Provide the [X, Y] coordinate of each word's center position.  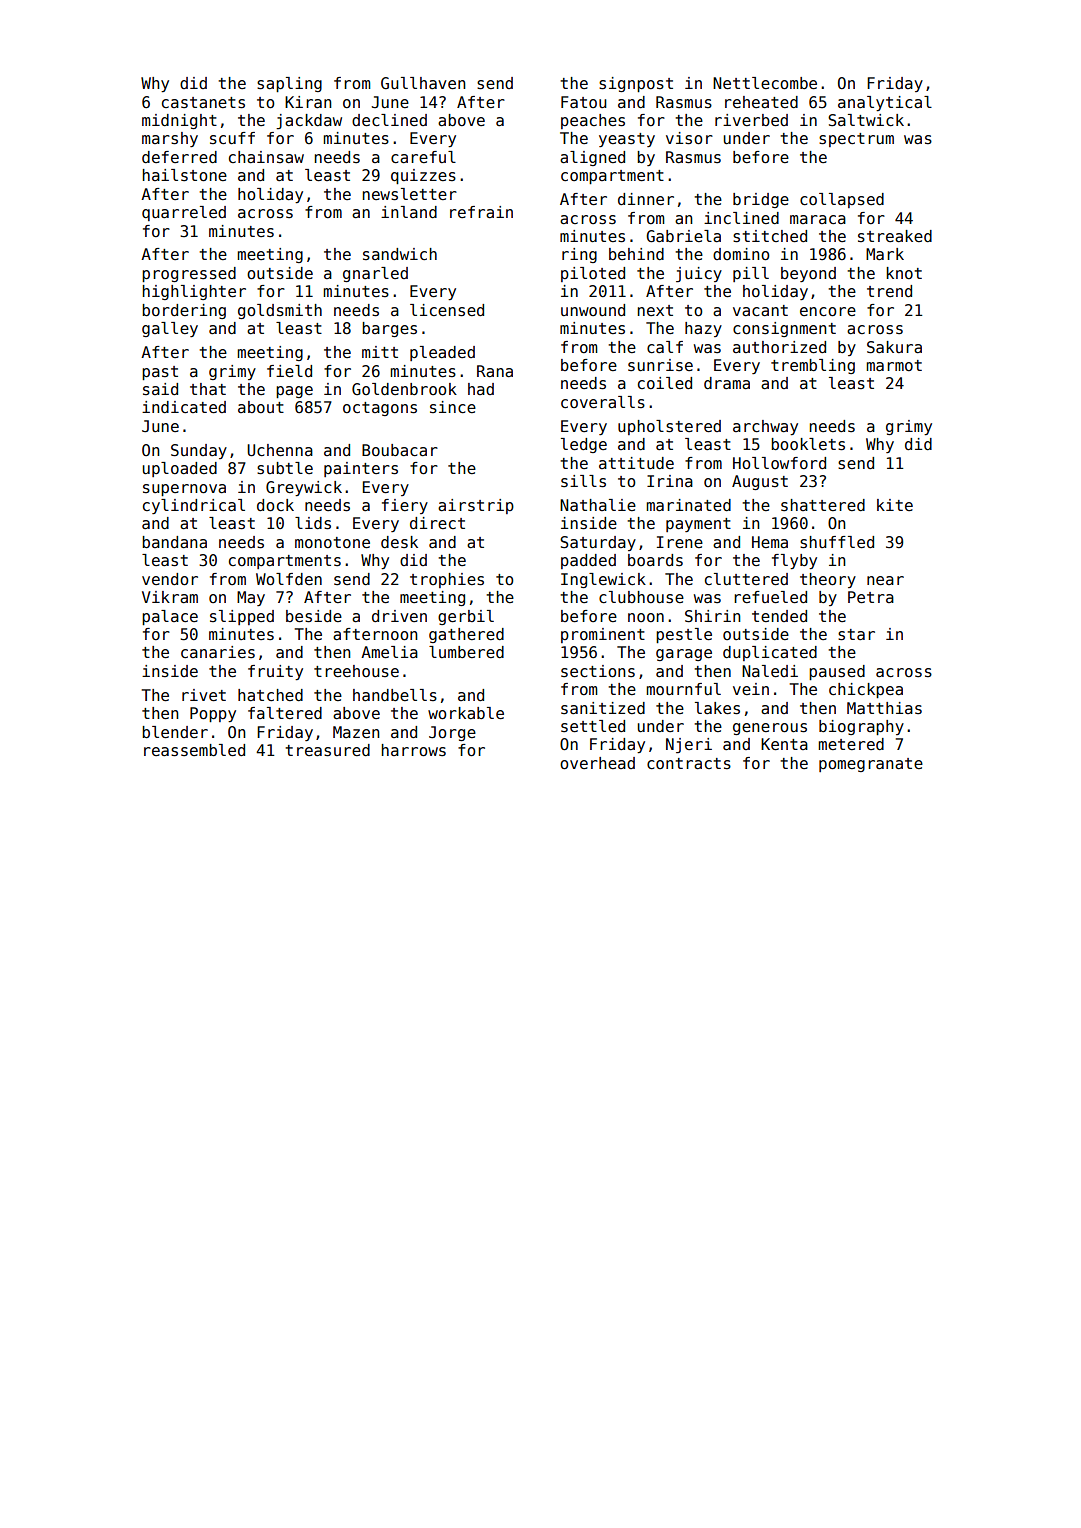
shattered [823, 505]
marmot [894, 365]
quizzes [423, 176]
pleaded [442, 353]
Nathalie [598, 505]
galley [170, 329]
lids [313, 523]
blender [175, 732]
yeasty [627, 140]
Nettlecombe [765, 83]
